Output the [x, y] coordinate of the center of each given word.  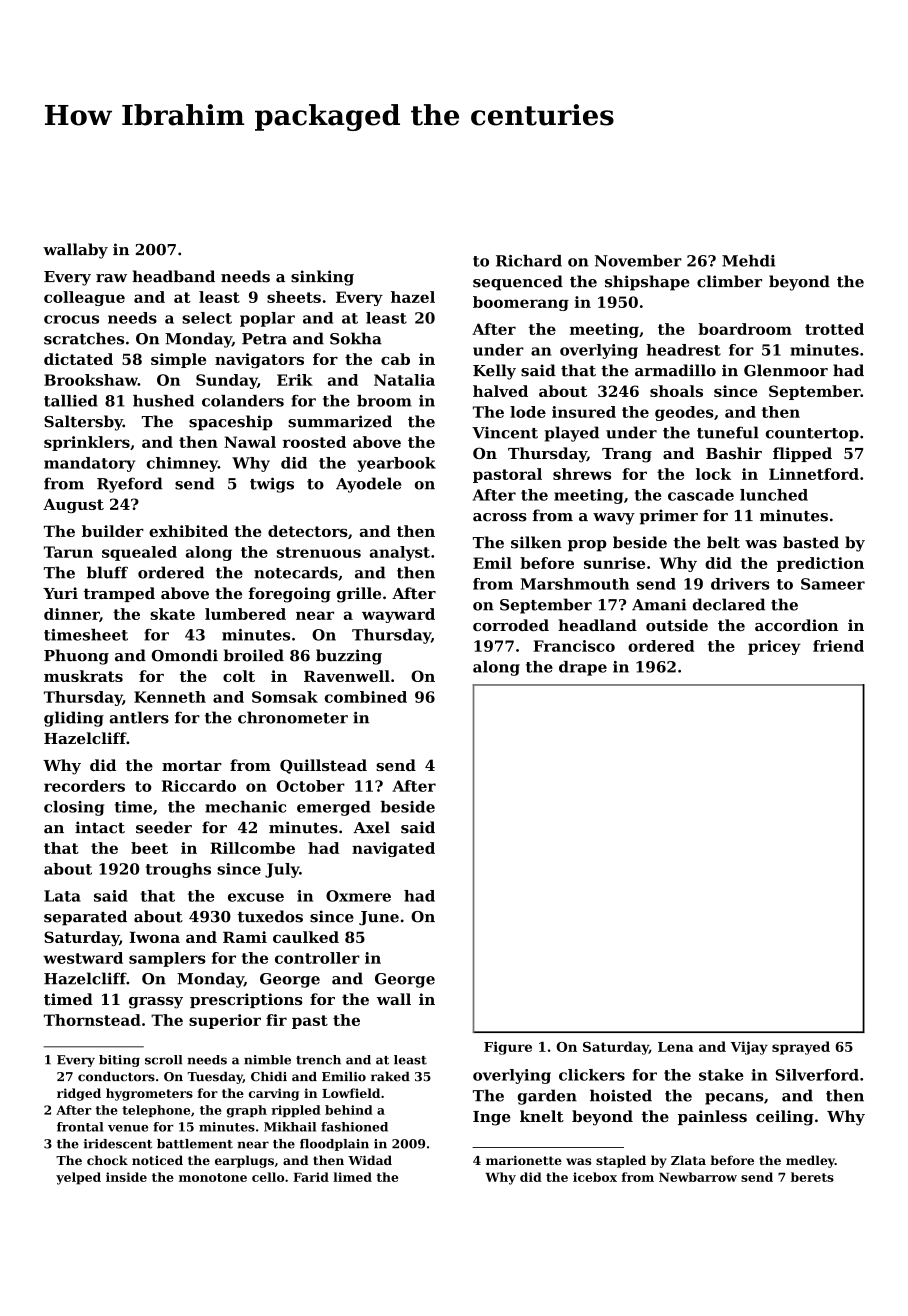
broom [384, 401]
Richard [529, 261]
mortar [192, 765]
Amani [659, 605]
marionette [524, 1160]
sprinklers [87, 443]
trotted [834, 329]
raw [111, 278]
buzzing [349, 657]
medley [810, 1161]
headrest [683, 350]
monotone [213, 1177]
